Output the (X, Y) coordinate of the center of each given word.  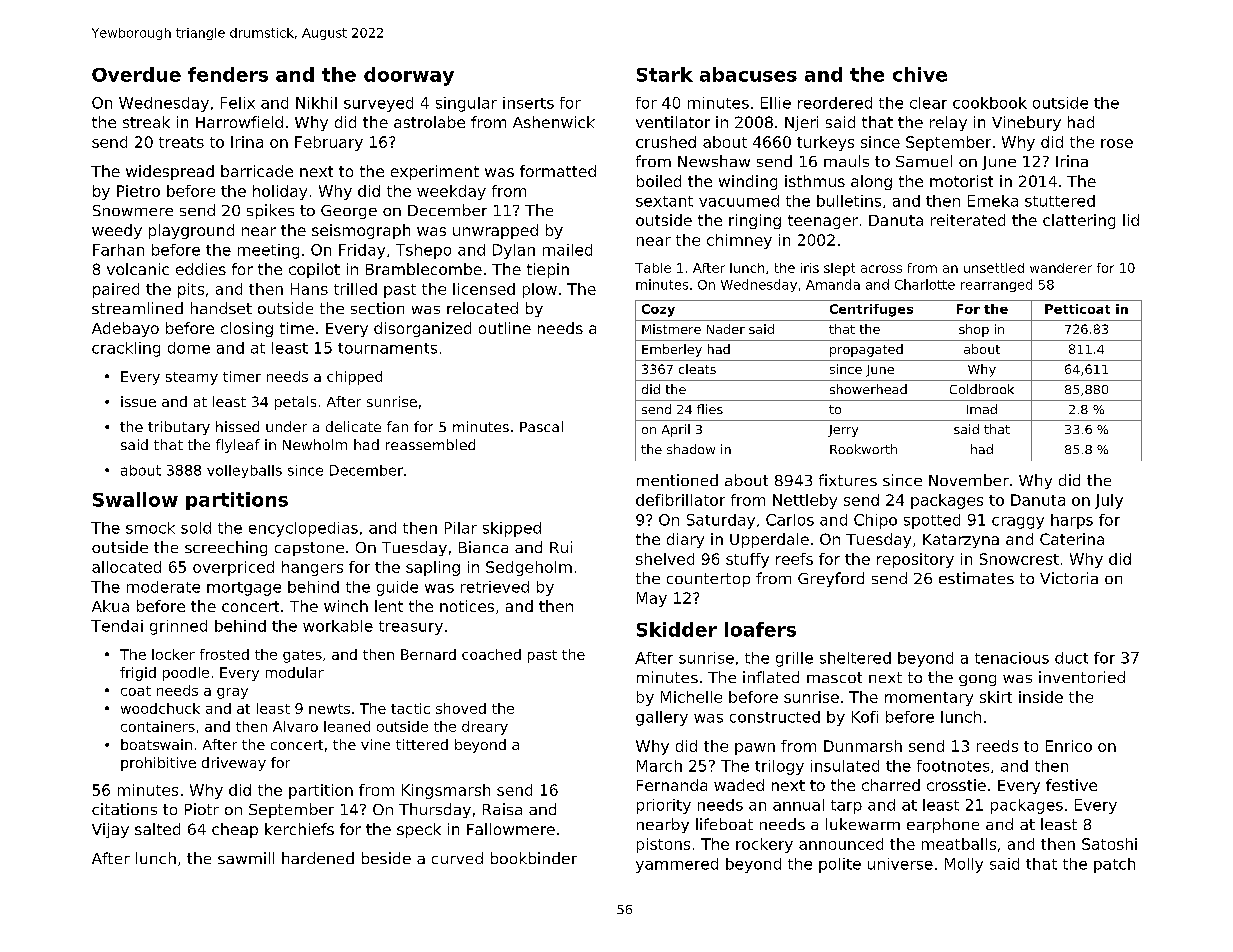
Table (653, 268)
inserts (528, 103)
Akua (110, 606)
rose (1117, 143)
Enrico (1069, 746)
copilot (314, 270)
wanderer (1061, 268)
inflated (771, 677)
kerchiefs (299, 829)
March (659, 766)
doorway (409, 76)
